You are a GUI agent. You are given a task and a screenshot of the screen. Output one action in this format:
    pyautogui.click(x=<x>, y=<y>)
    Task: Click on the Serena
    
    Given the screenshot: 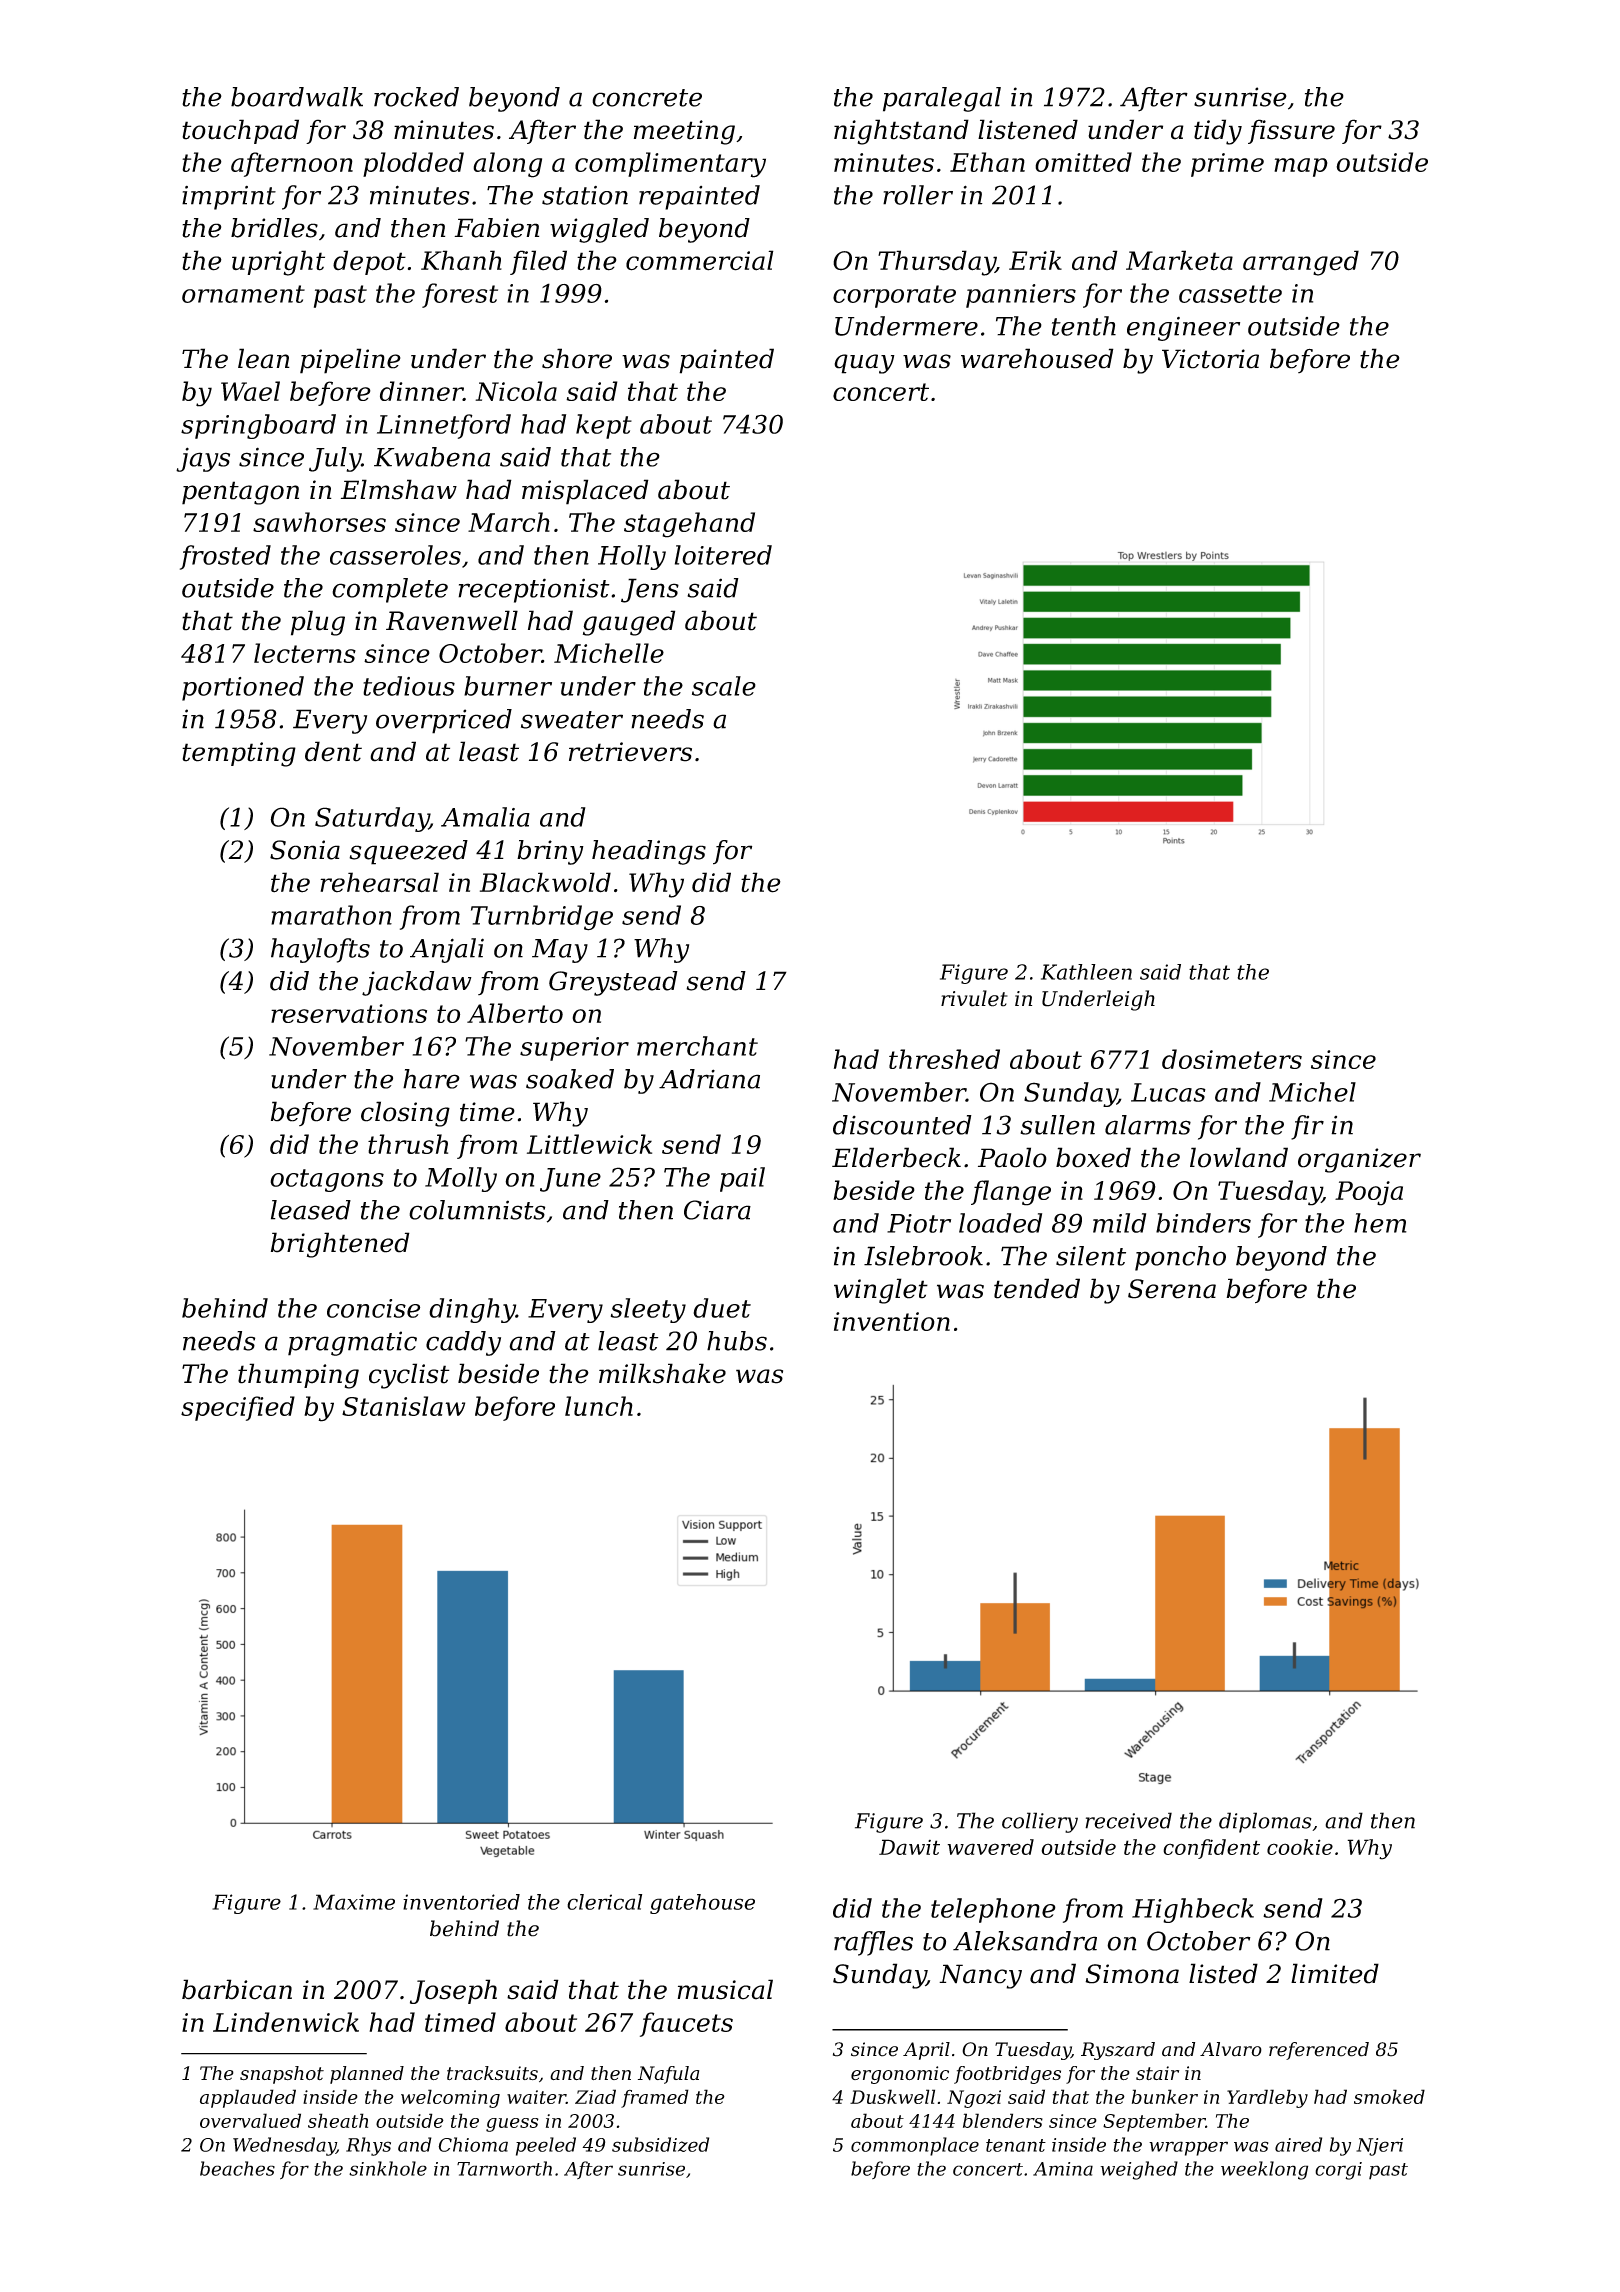 What is the action you would take?
    pyautogui.click(x=1172, y=1289)
